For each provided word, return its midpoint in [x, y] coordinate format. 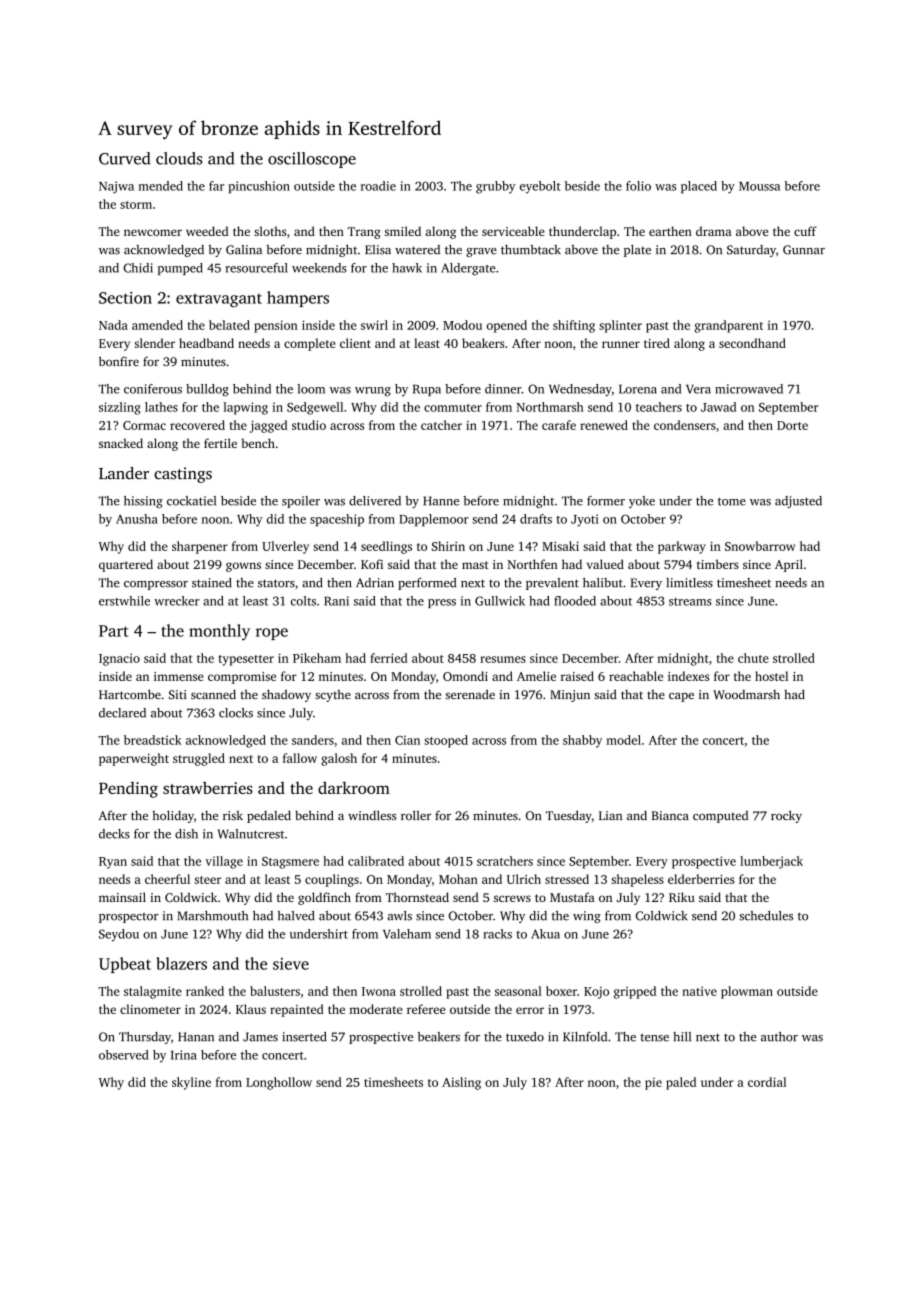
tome [732, 501]
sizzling [119, 408]
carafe [559, 425]
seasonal [518, 991]
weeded [207, 231]
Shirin [448, 546]
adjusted [798, 502]
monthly [219, 632]
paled [681, 1083]
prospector [129, 918]
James [260, 1037]
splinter [620, 326]
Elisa [378, 250]
